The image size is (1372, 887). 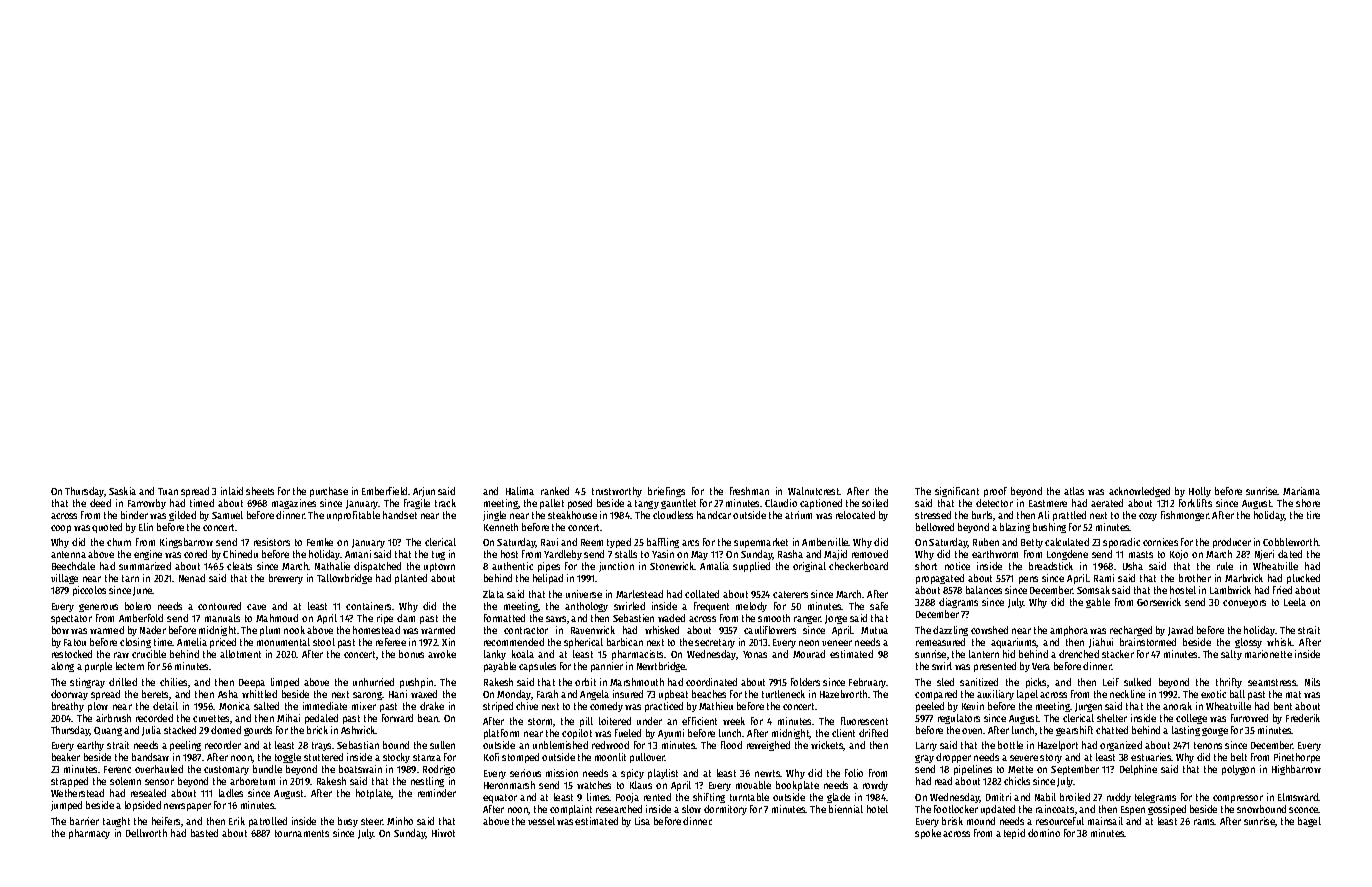 What do you see at coordinates (66, 757) in the image?
I see `beaker` at bounding box center [66, 757].
